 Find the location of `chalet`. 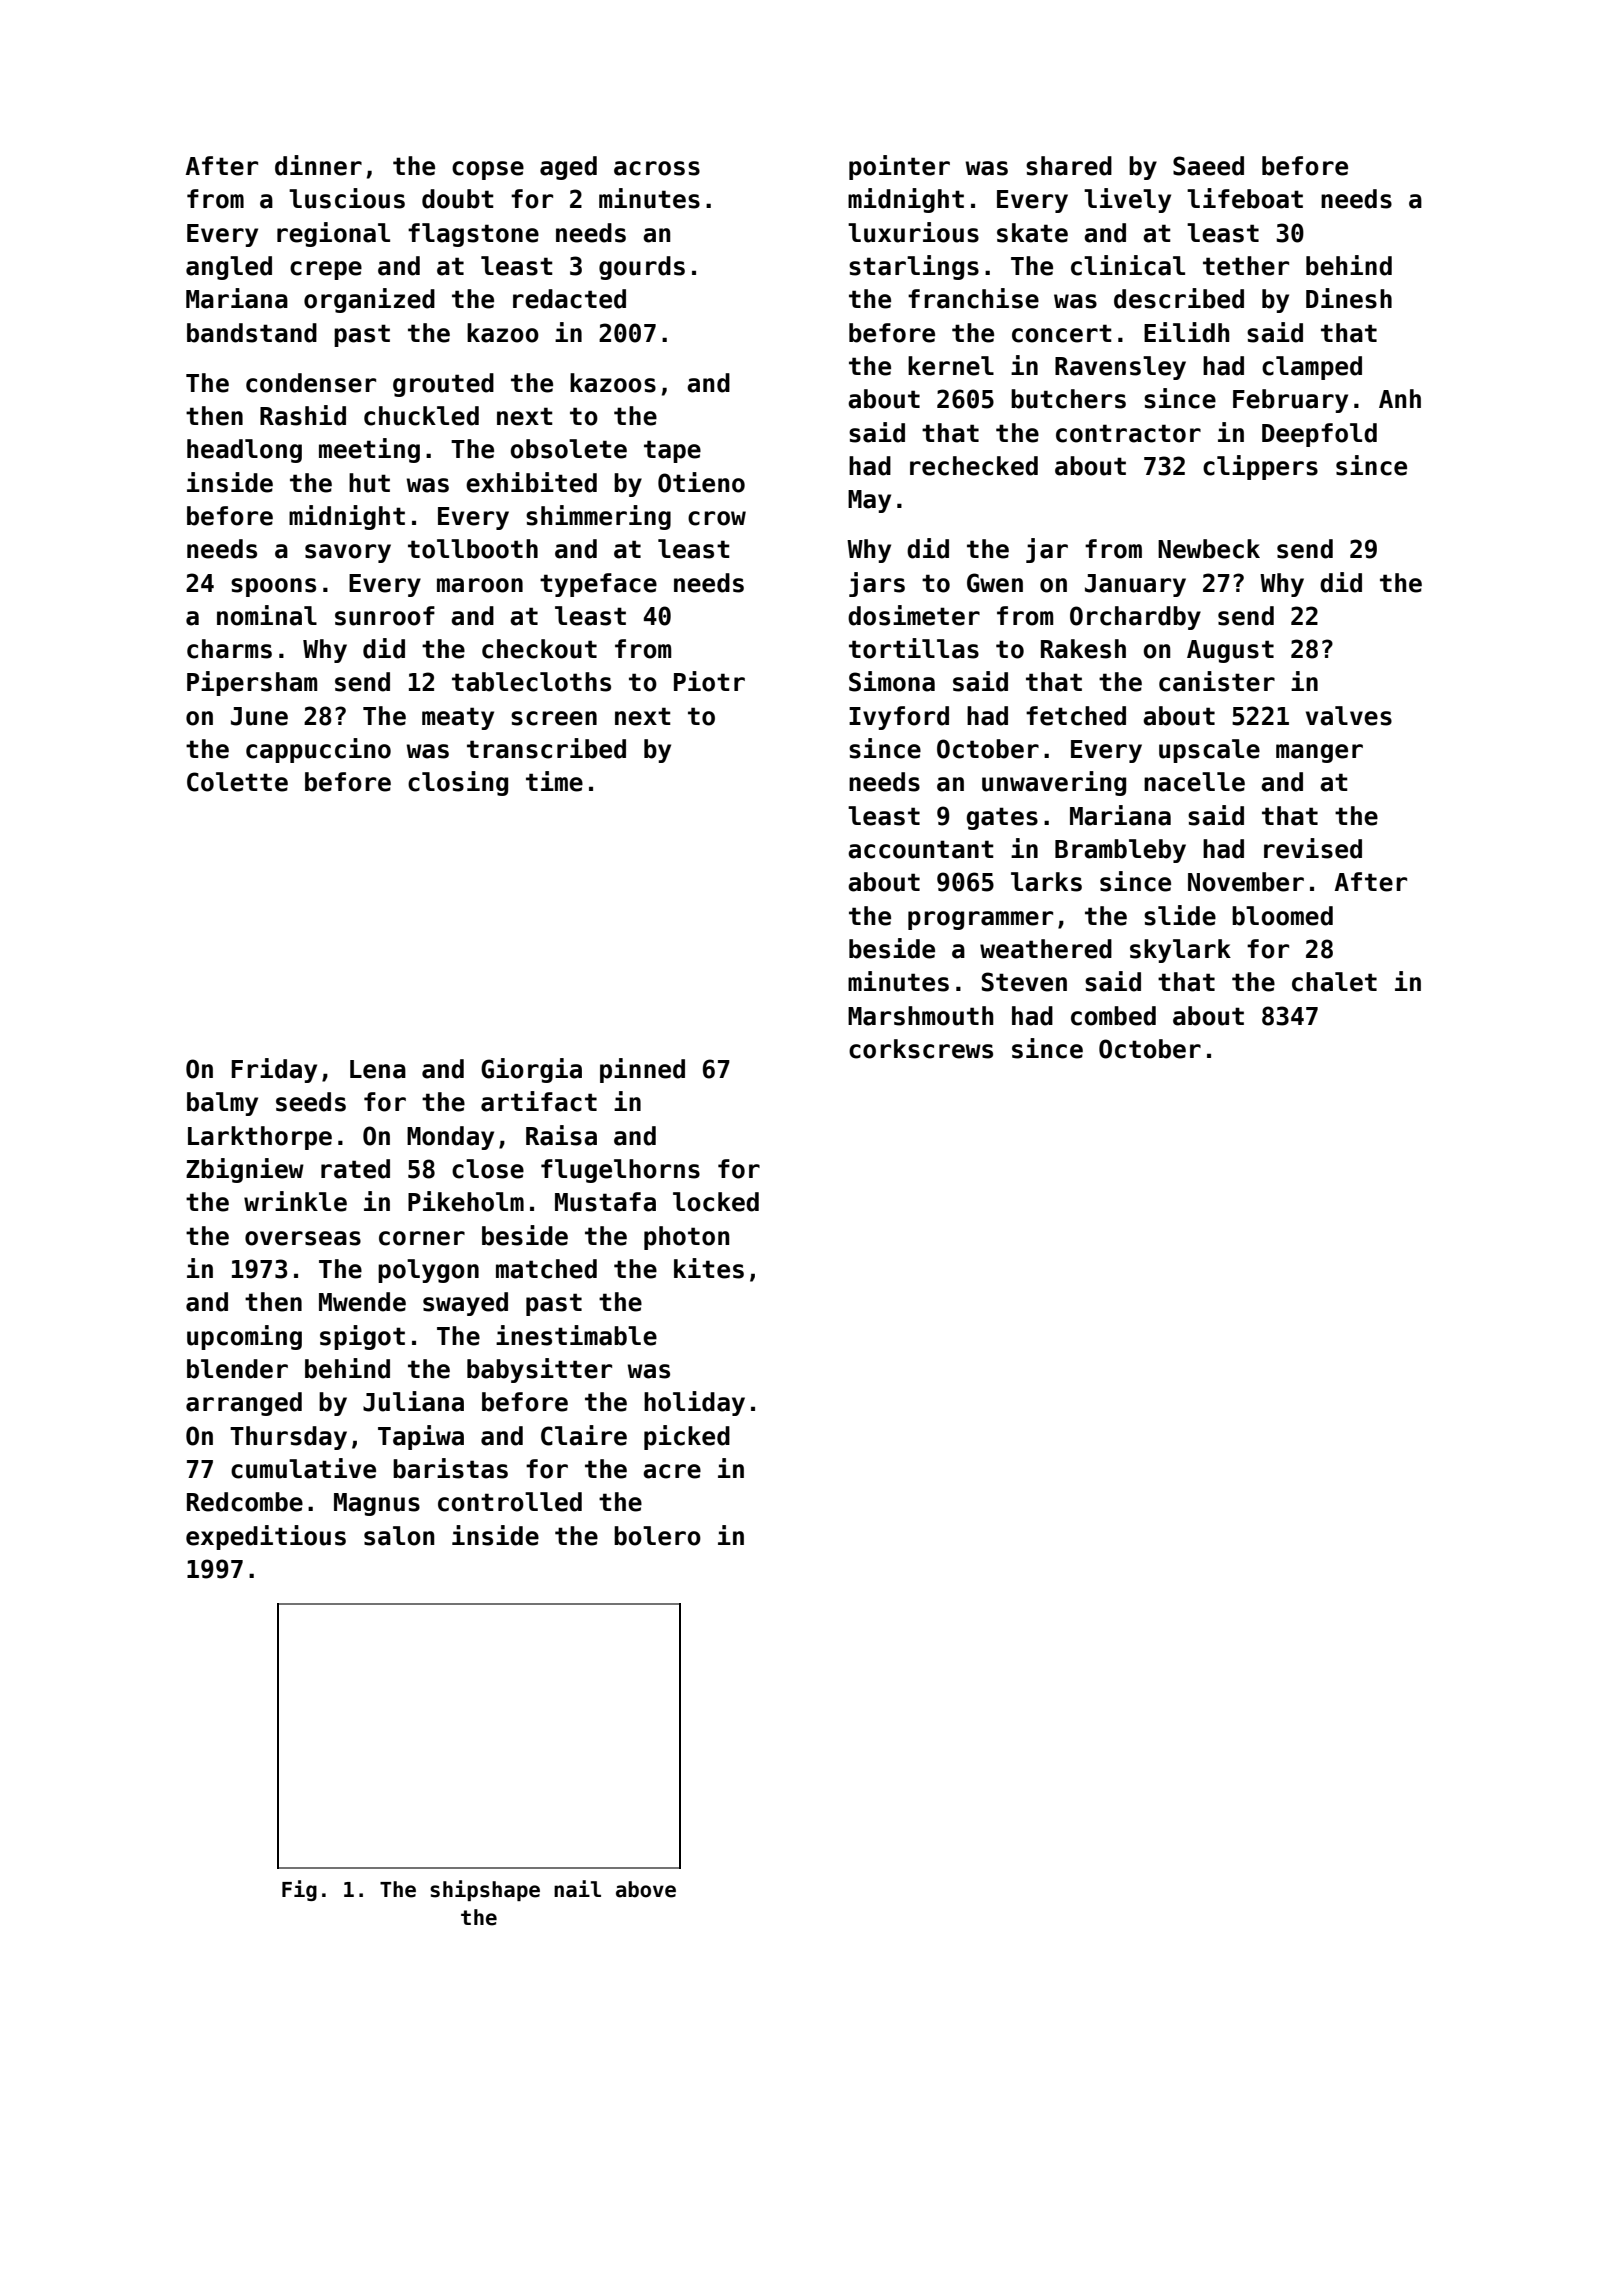

chalet is located at coordinates (1334, 982).
